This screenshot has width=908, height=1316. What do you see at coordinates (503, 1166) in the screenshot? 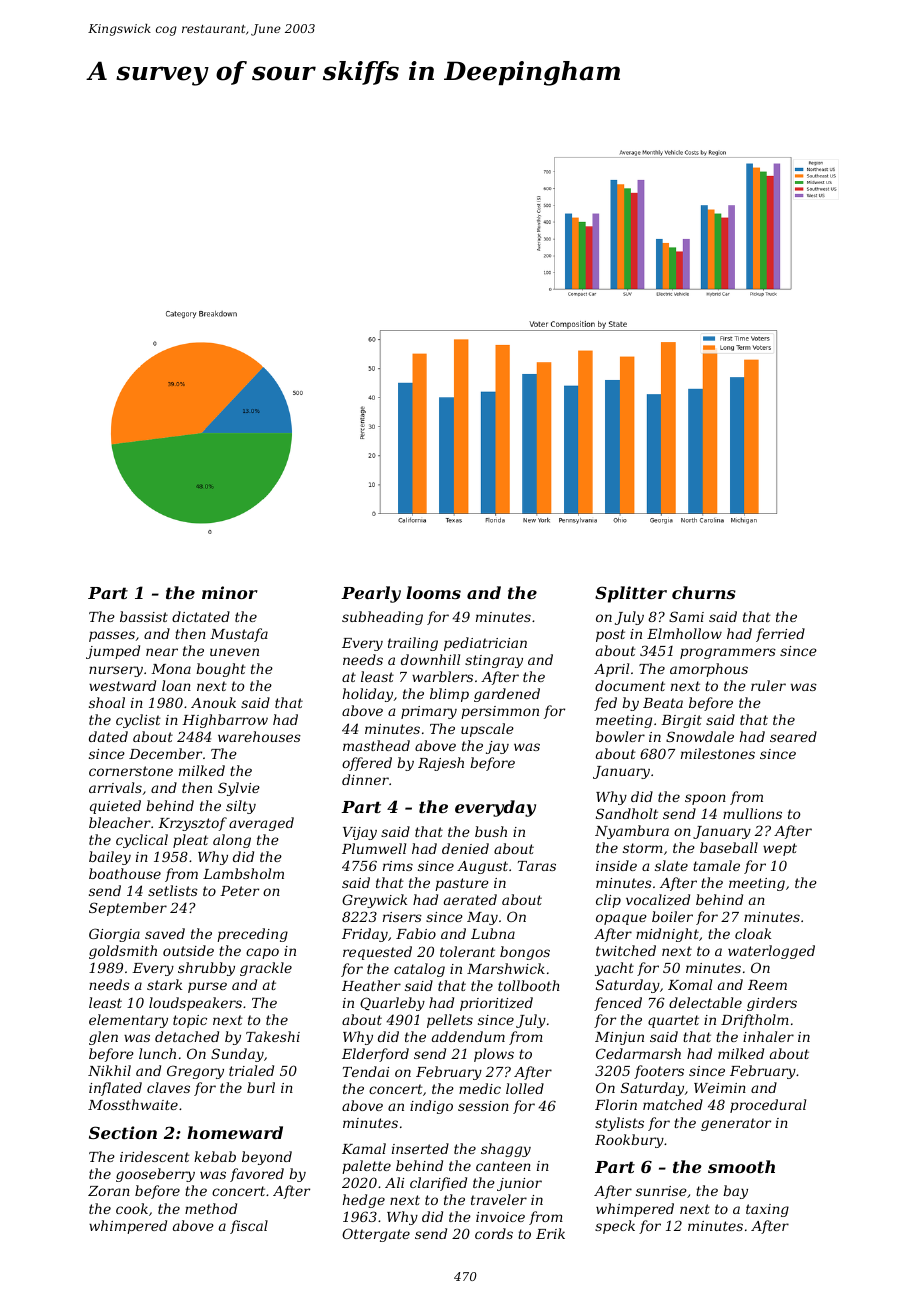
I see `canteen` at bounding box center [503, 1166].
